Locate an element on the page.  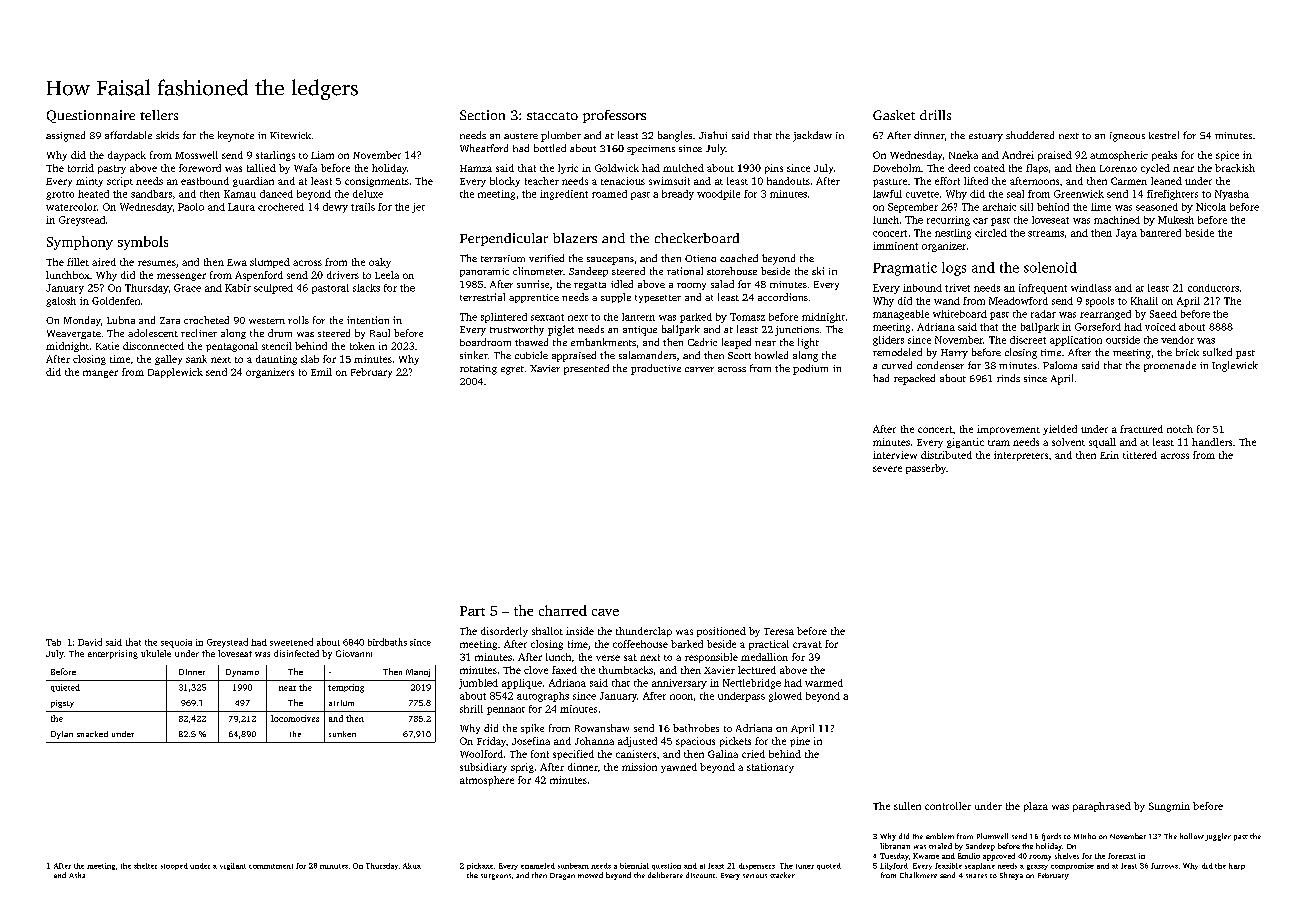
slab is located at coordinates (310, 359).
